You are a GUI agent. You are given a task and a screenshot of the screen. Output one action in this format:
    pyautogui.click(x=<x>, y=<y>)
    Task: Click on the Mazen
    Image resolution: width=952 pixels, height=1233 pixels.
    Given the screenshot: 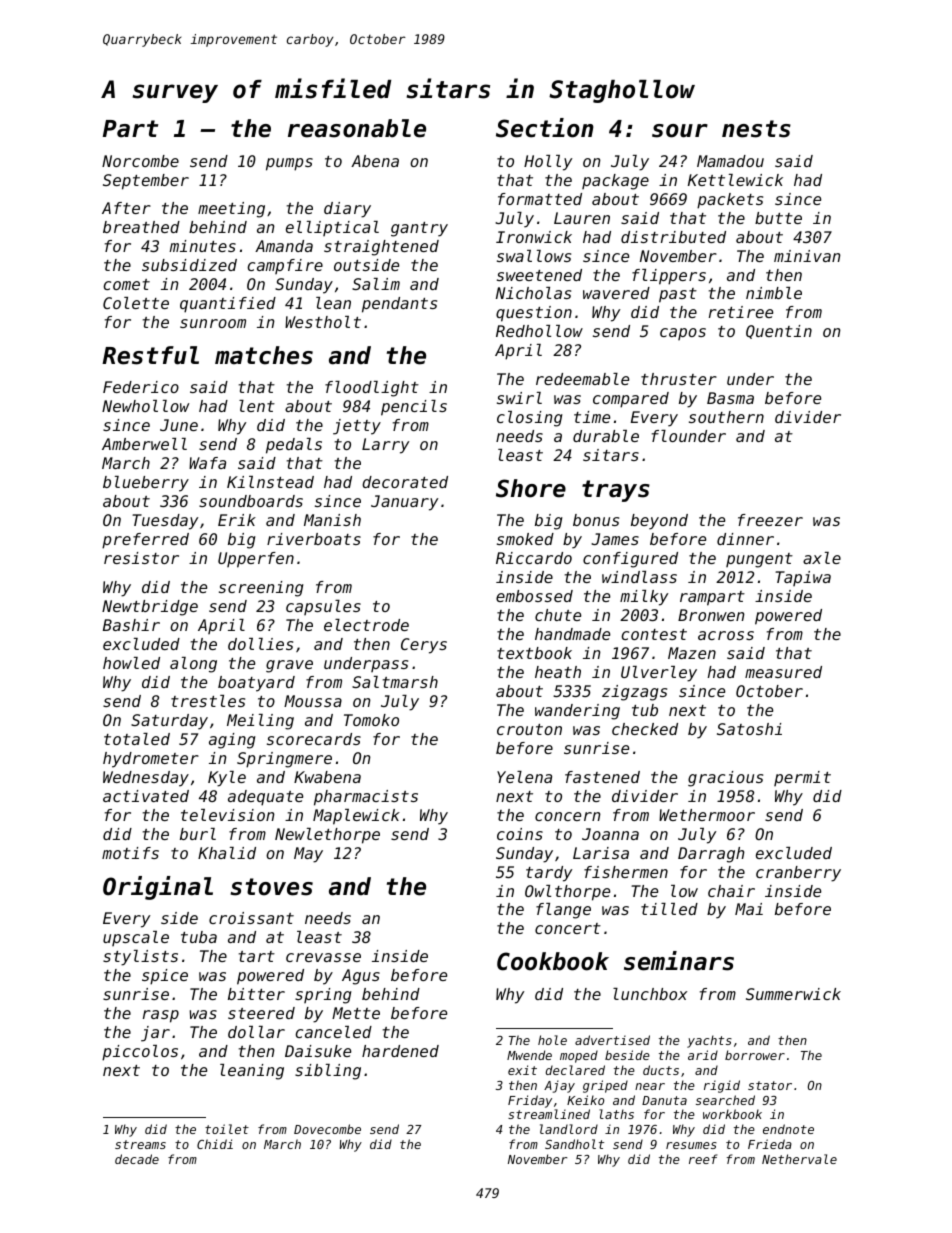 What is the action you would take?
    pyautogui.click(x=692, y=653)
